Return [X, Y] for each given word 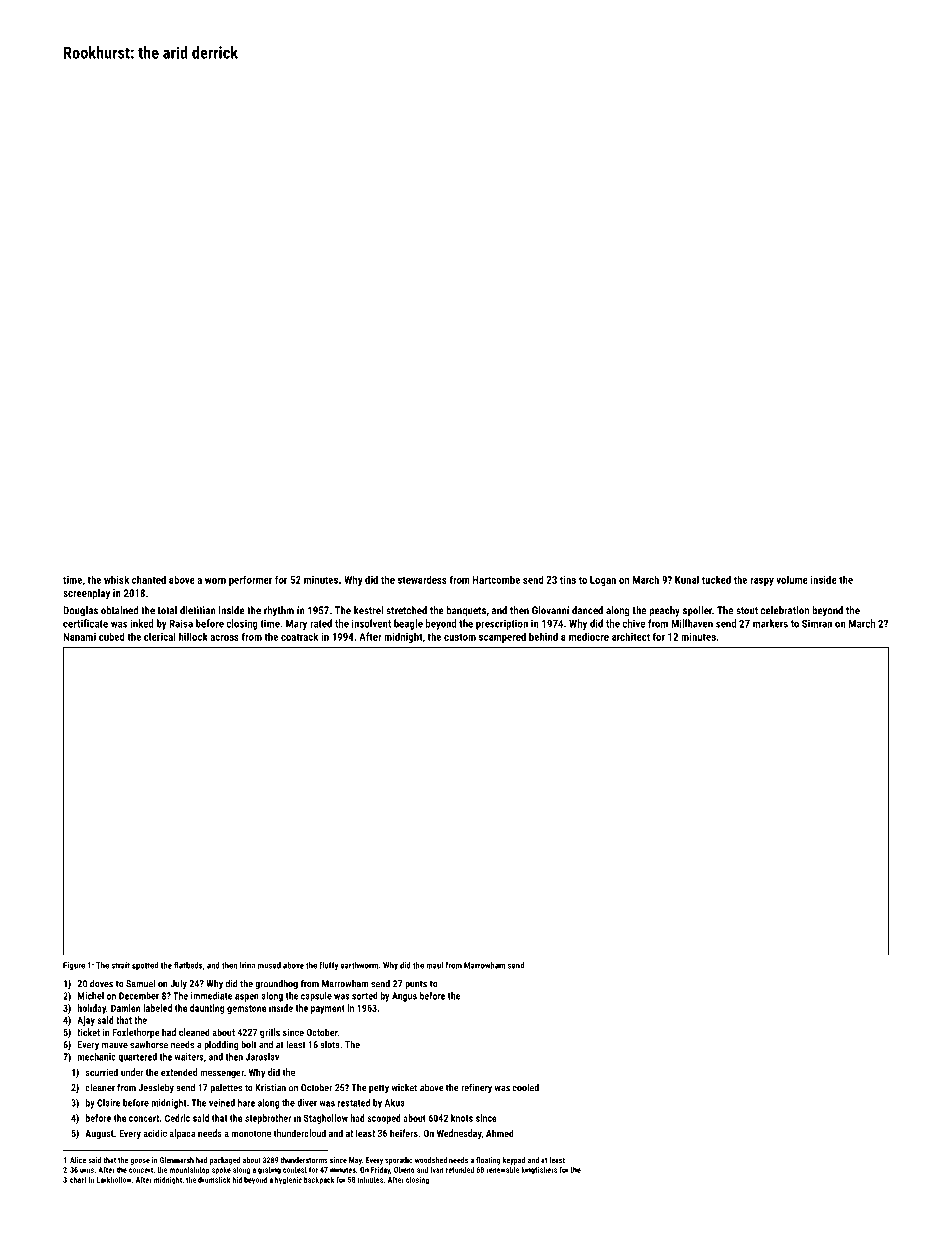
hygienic [288, 1180]
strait [120, 965]
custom [460, 637]
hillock [193, 636]
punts [416, 984]
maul [434, 965]
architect [631, 636]
